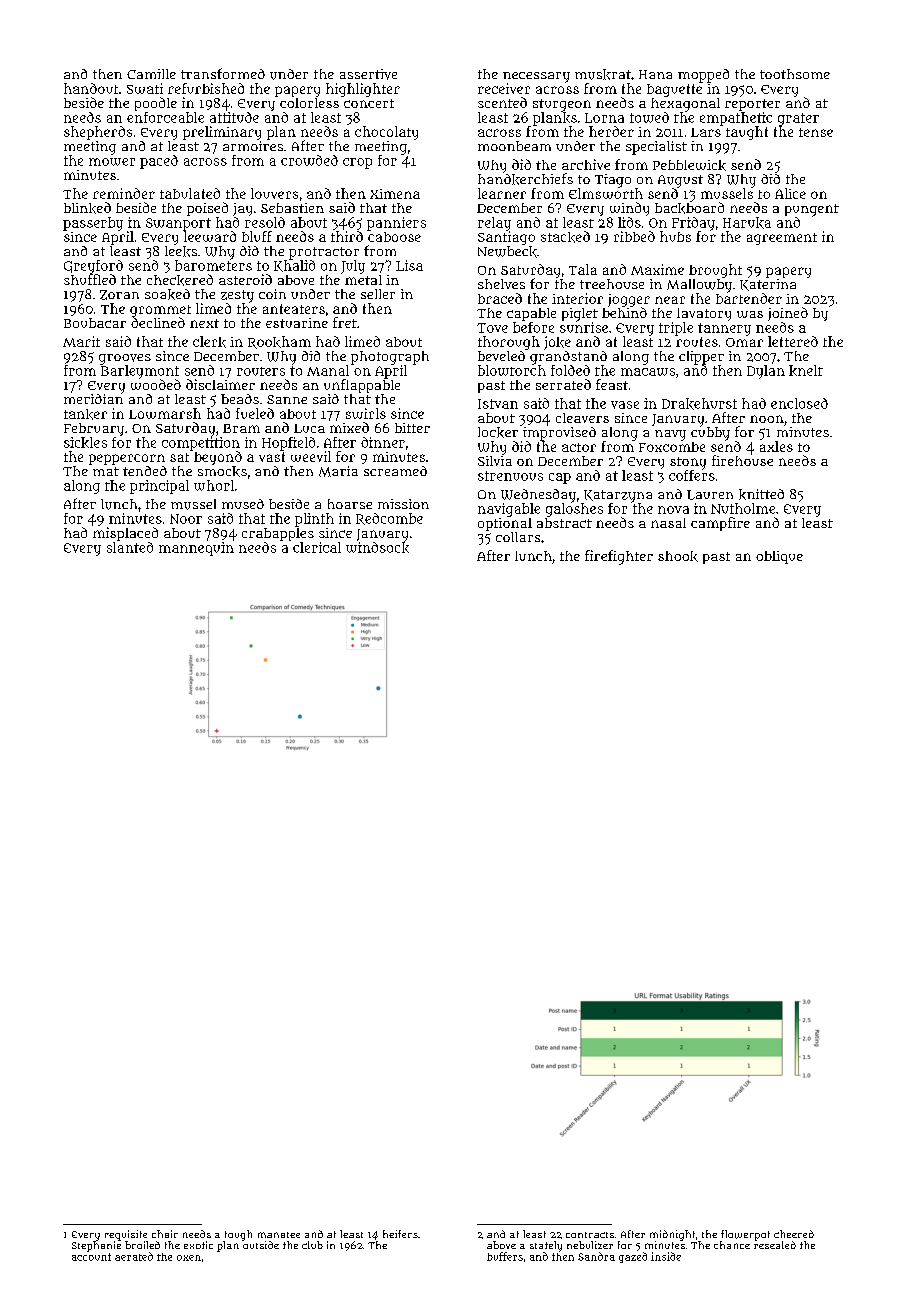 This screenshot has width=908, height=1316. Describe the element at coordinates (317, 547) in the screenshot. I see `clerical` at that location.
